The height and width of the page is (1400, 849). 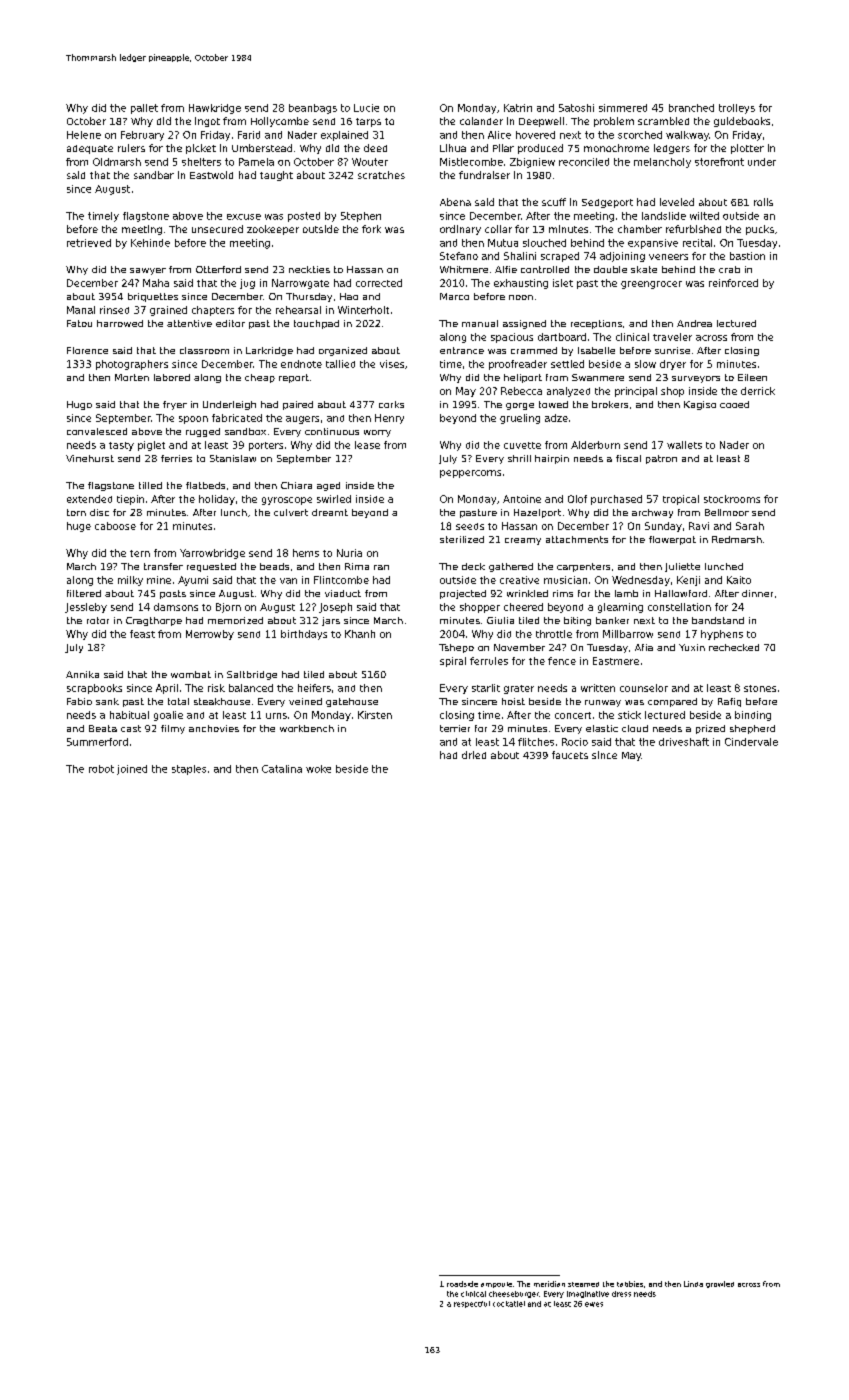 I want to click on ampoule, so click(x=496, y=1285).
